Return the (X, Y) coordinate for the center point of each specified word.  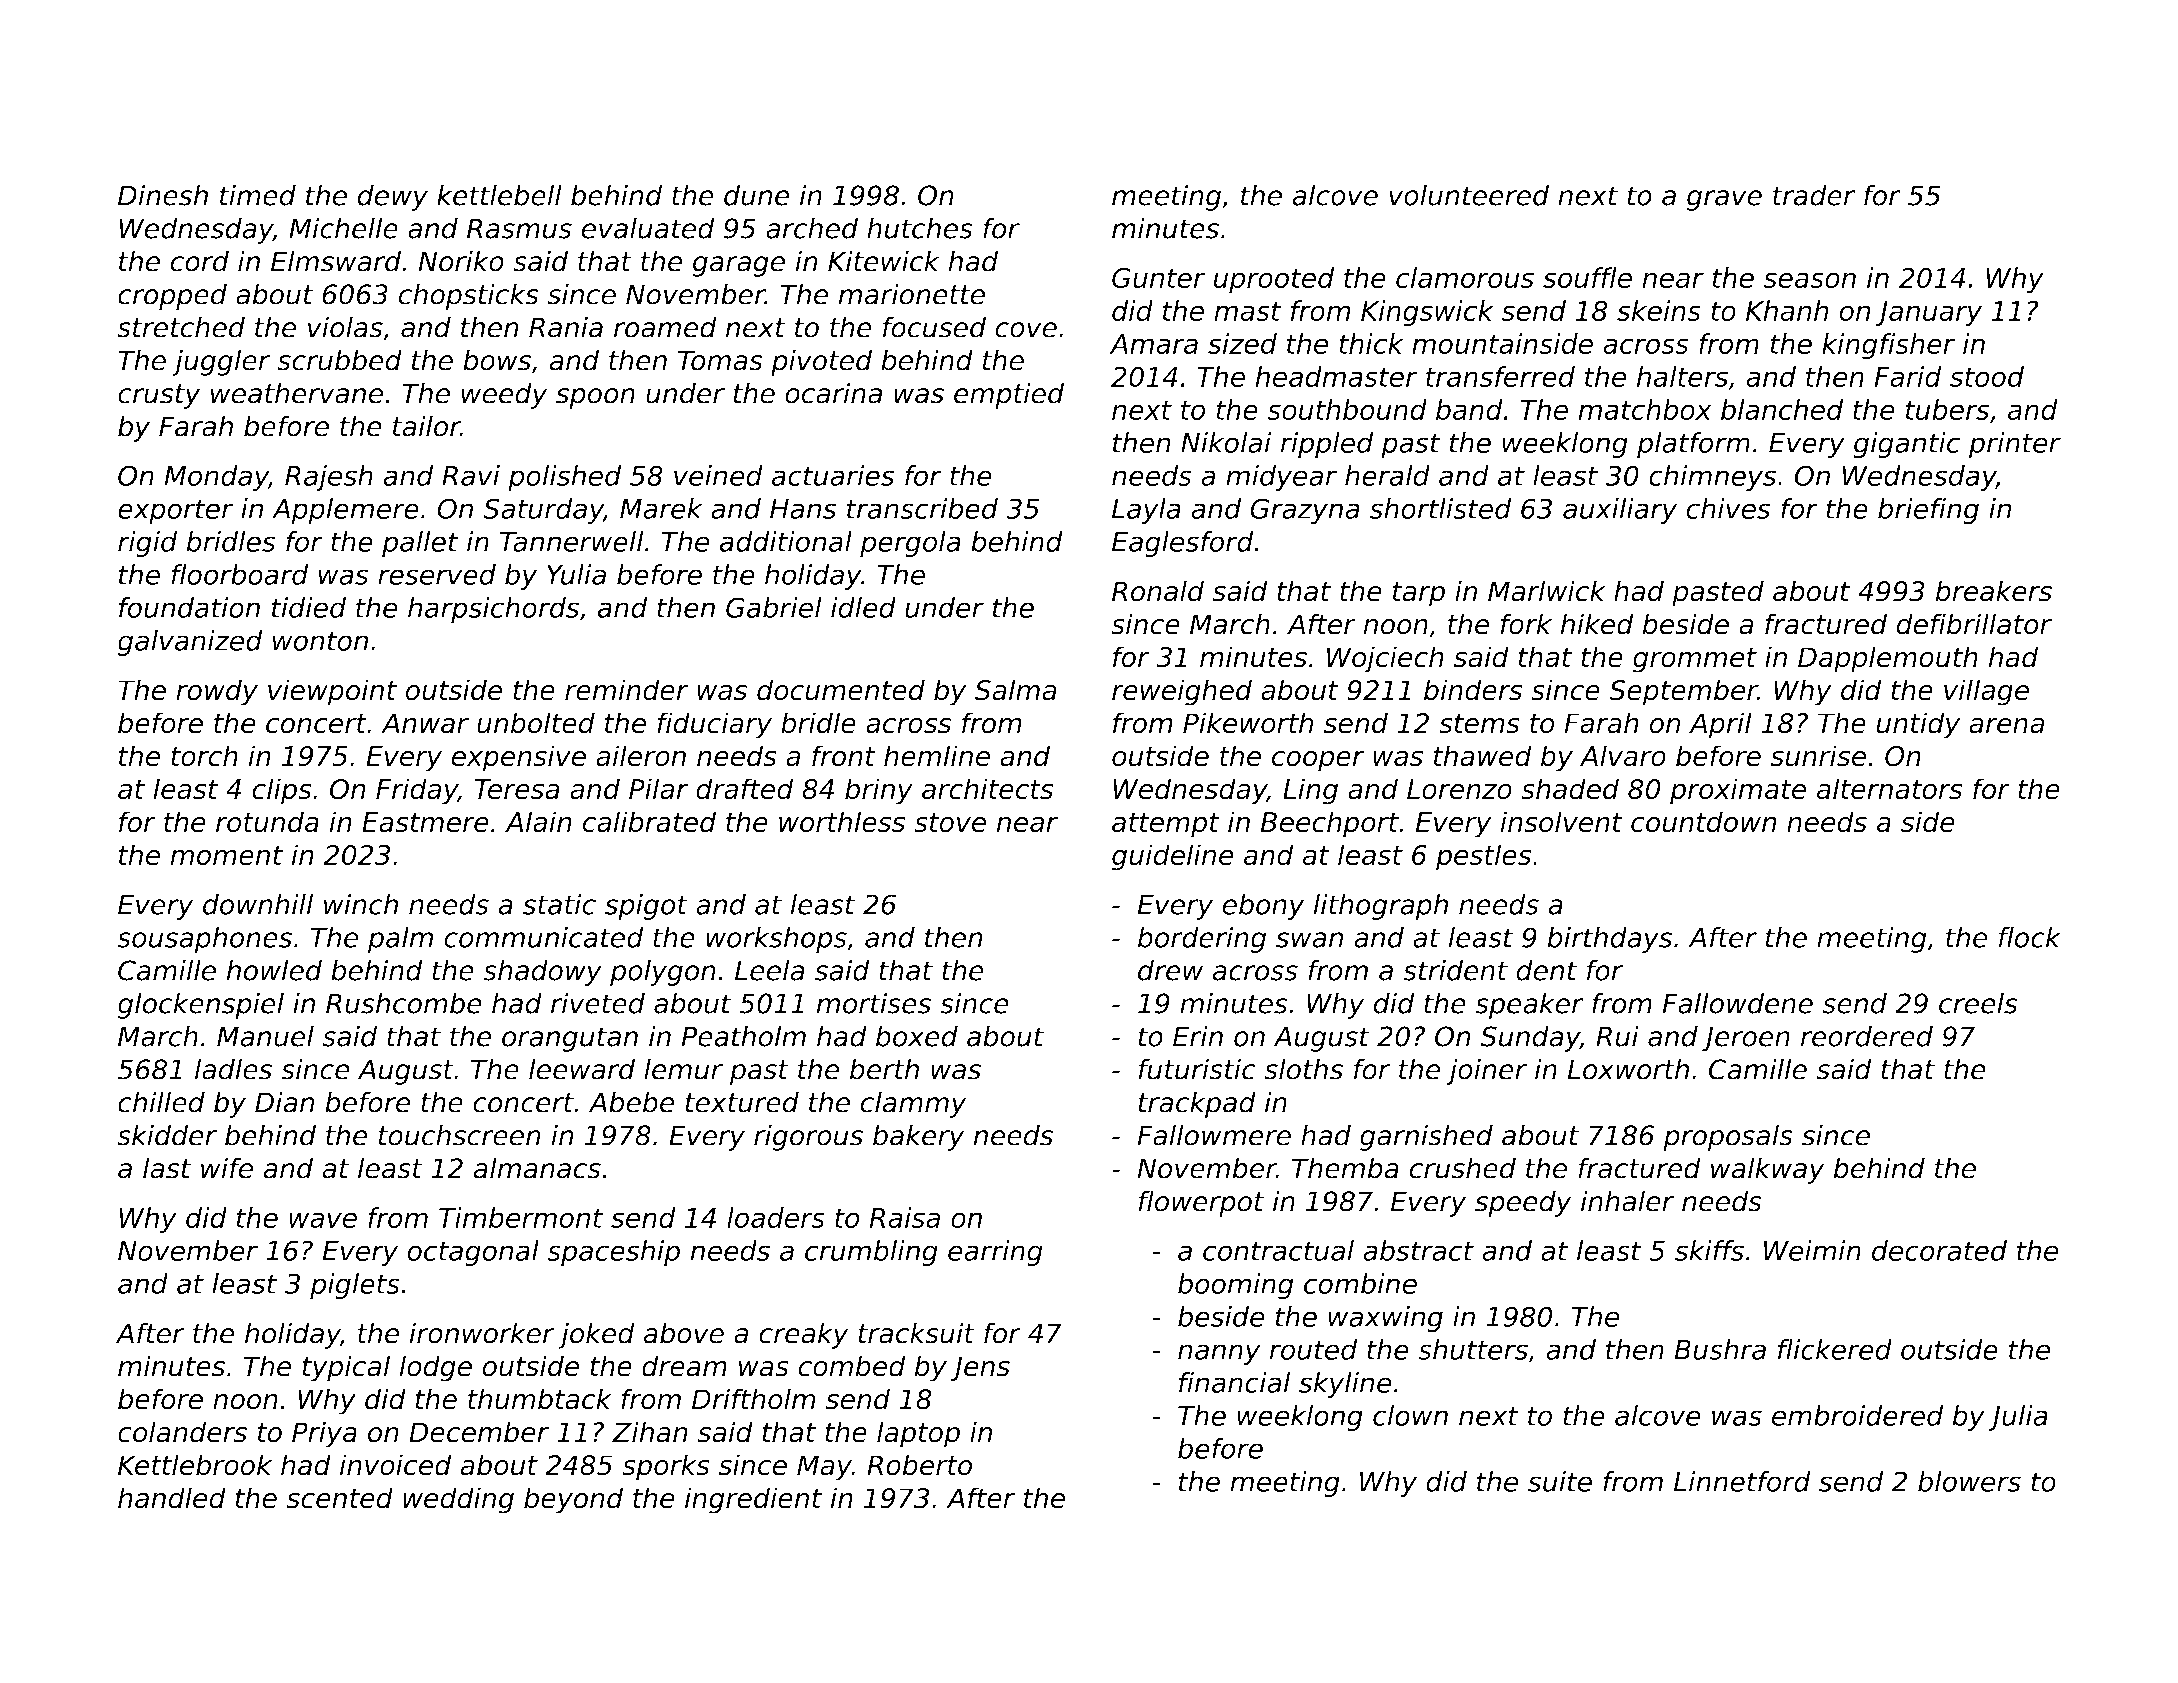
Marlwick (1547, 591)
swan (1309, 940)
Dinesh (163, 195)
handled (172, 1498)
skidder (167, 1135)
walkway (1767, 1170)
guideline (1173, 857)
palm (400, 940)
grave (1724, 200)
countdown (1704, 822)
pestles (1483, 857)
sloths (1303, 1069)
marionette (912, 294)
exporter (176, 512)
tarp (1419, 594)
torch (204, 756)
